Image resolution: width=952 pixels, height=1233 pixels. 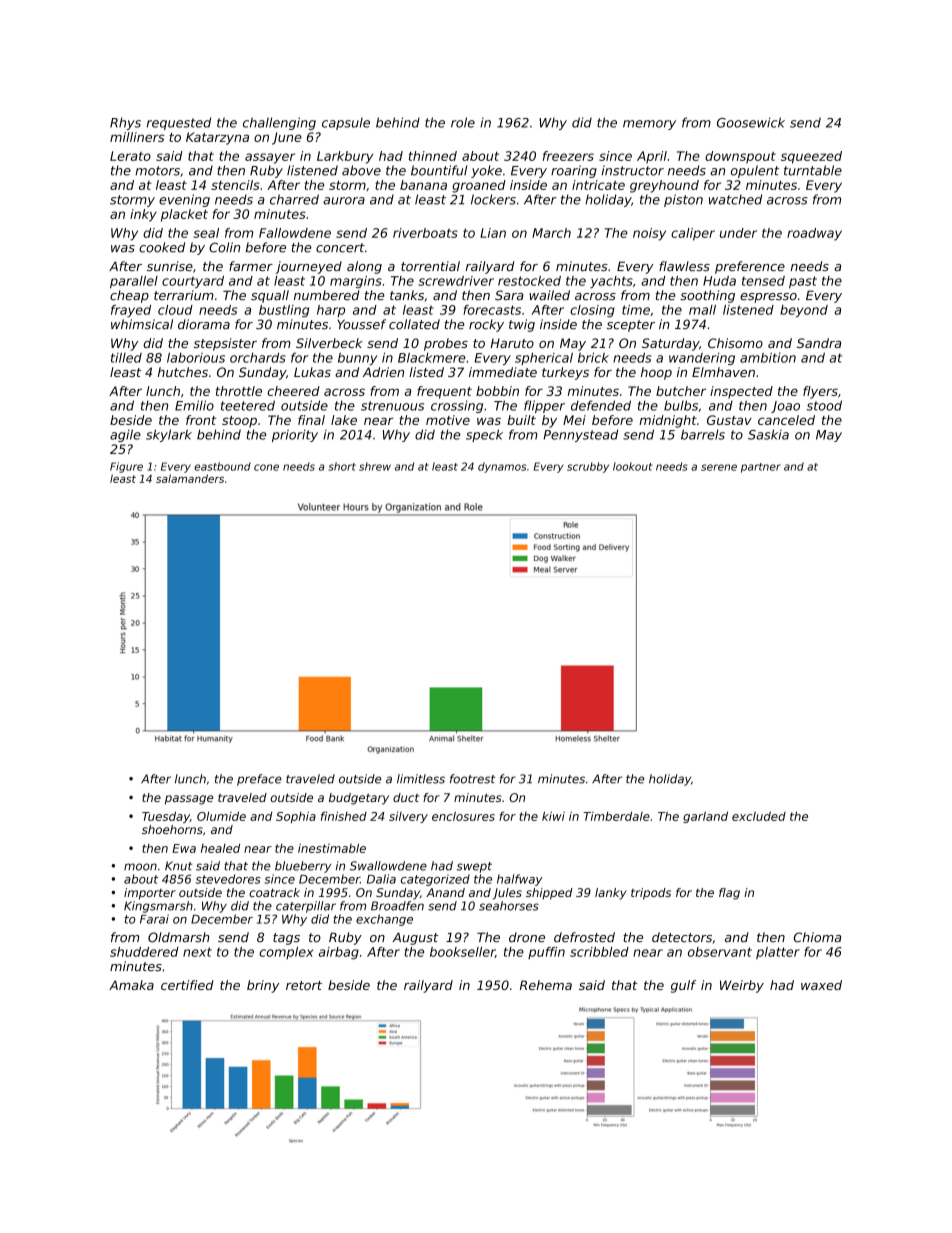 What do you see at coordinates (175, 310) in the document?
I see `cloud` at bounding box center [175, 310].
